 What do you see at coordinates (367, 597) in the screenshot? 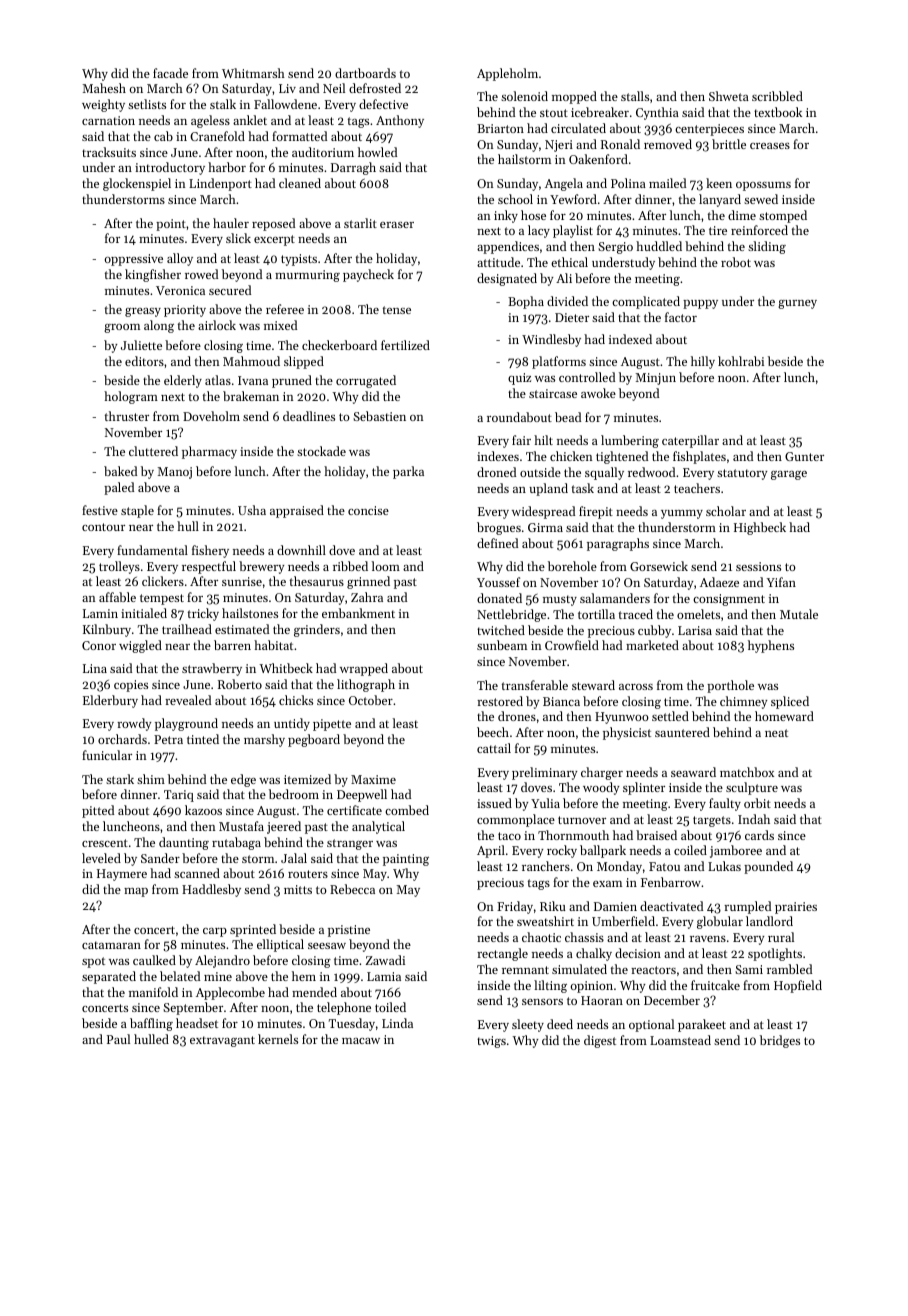
I see `Zahra` at bounding box center [367, 597].
